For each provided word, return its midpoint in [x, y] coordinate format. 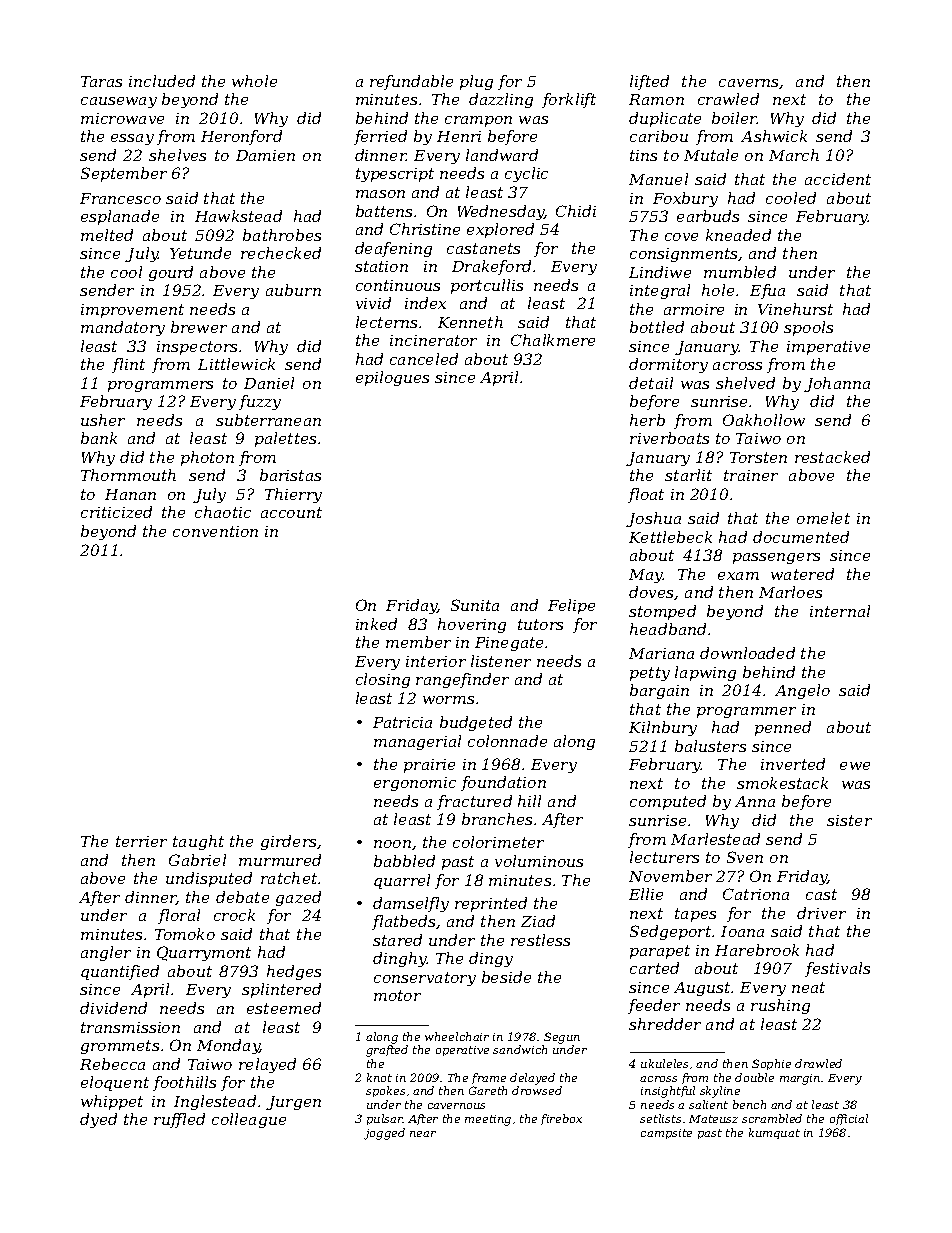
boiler [735, 118]
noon [392, 844]
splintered [281, 990]
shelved [745, 383]
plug [476, 82]
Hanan [130, 494]
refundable [411, 82]
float [646, 495]
